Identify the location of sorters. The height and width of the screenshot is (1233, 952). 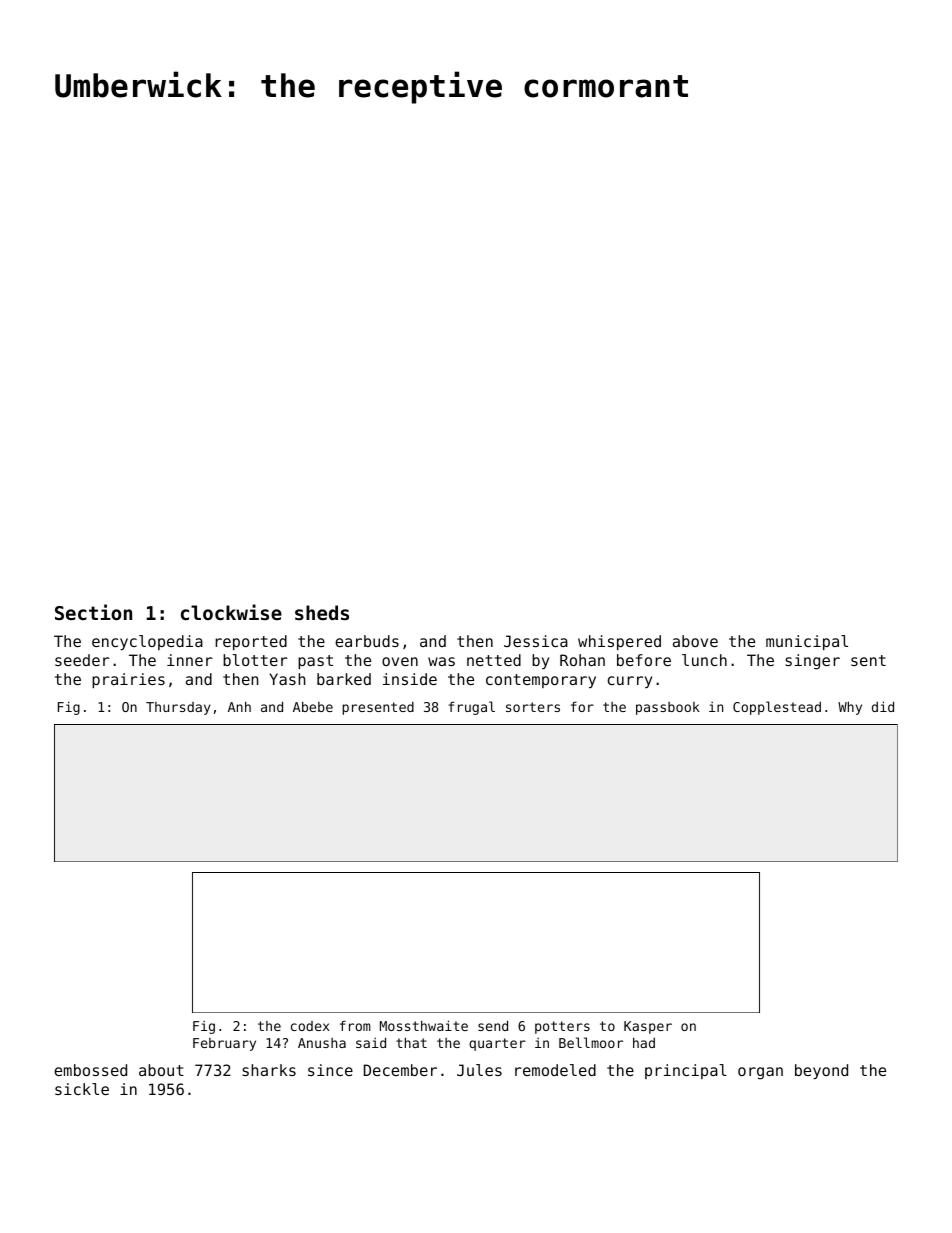
(533, 707).
